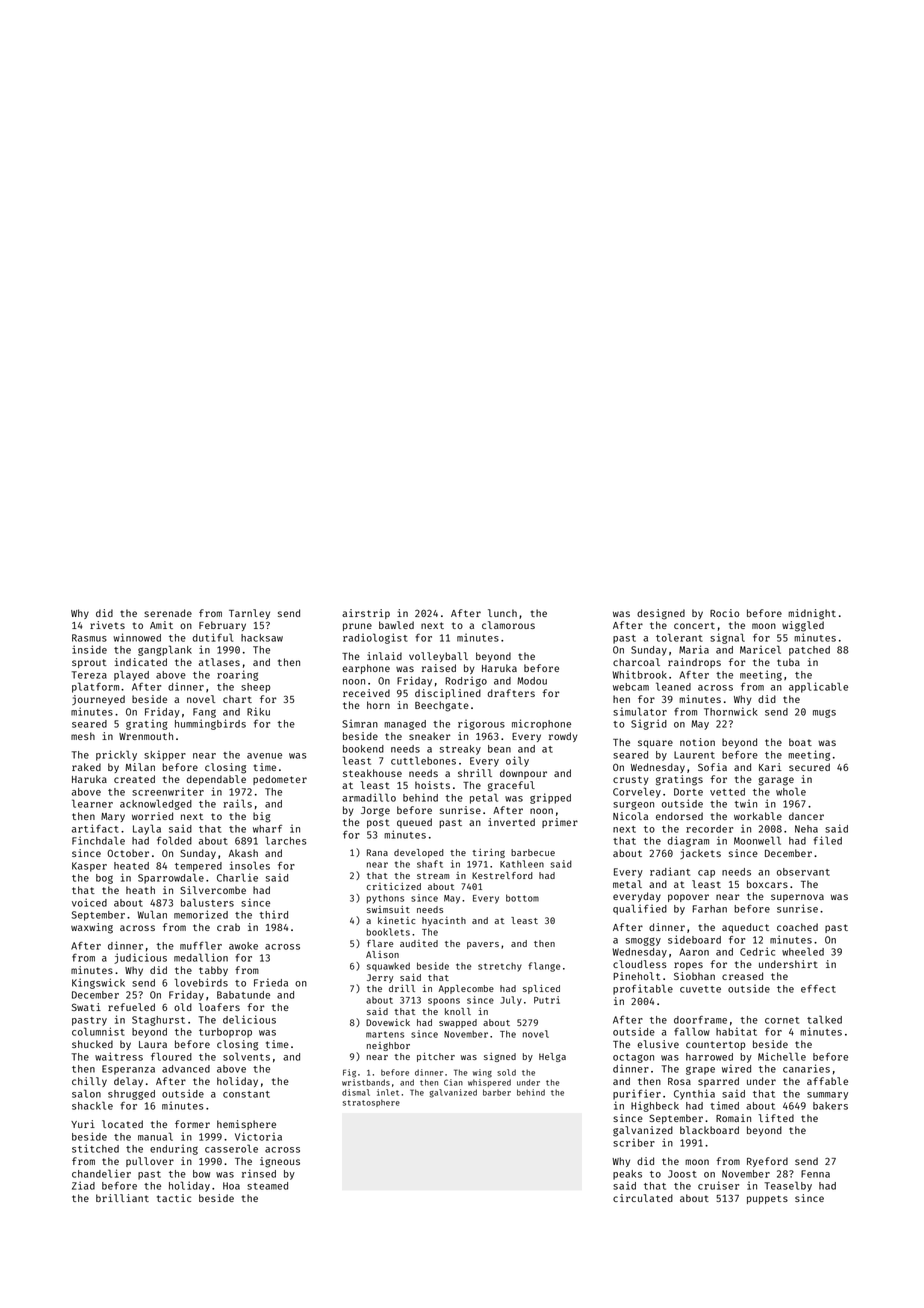 This document has height=1308, width=924. What do you see at coordinates (458, 1023) in the document?
I see `swapped` at bounding box center [458, 1023].
